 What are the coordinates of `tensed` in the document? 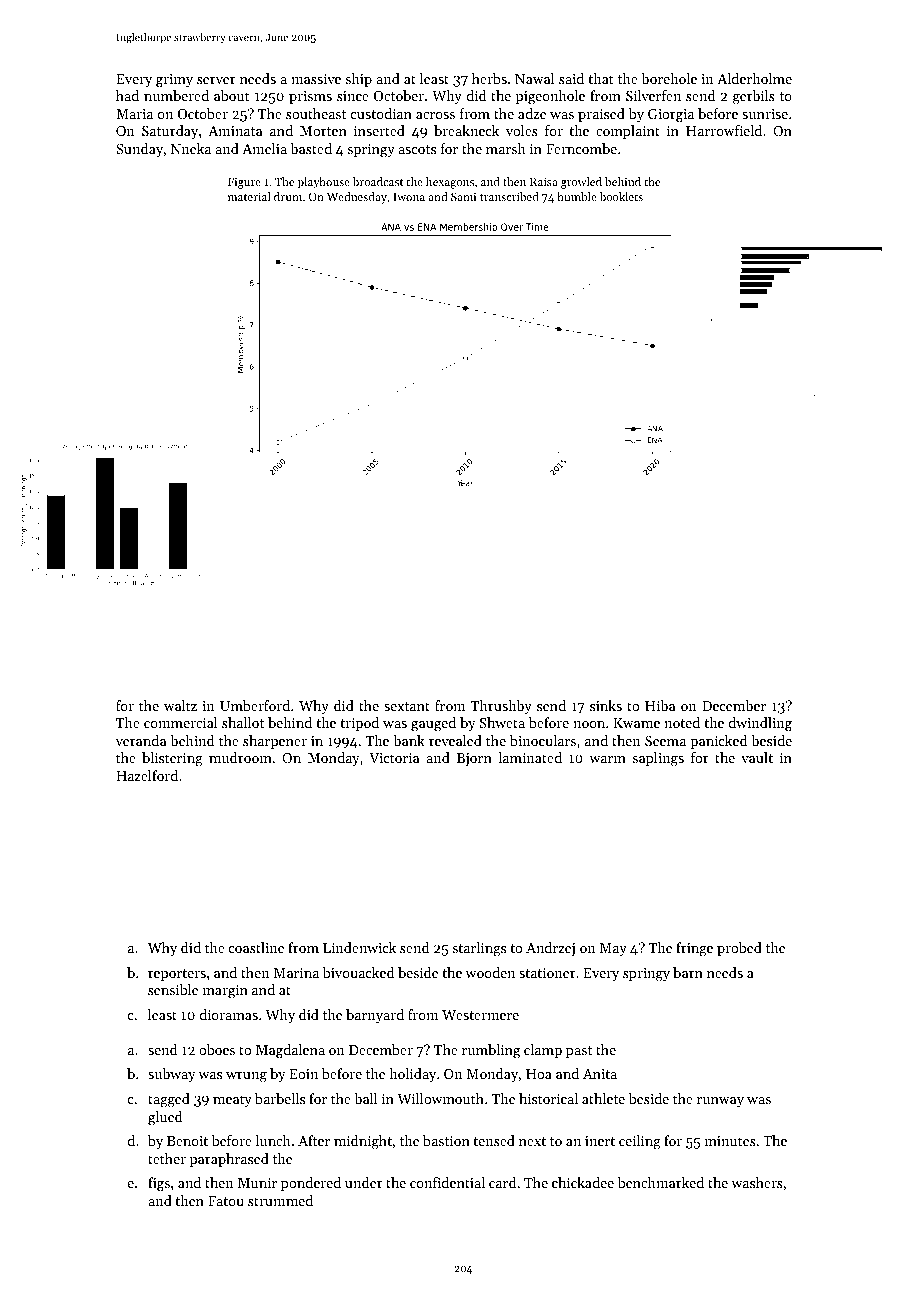 It's located at (494, 1140).
